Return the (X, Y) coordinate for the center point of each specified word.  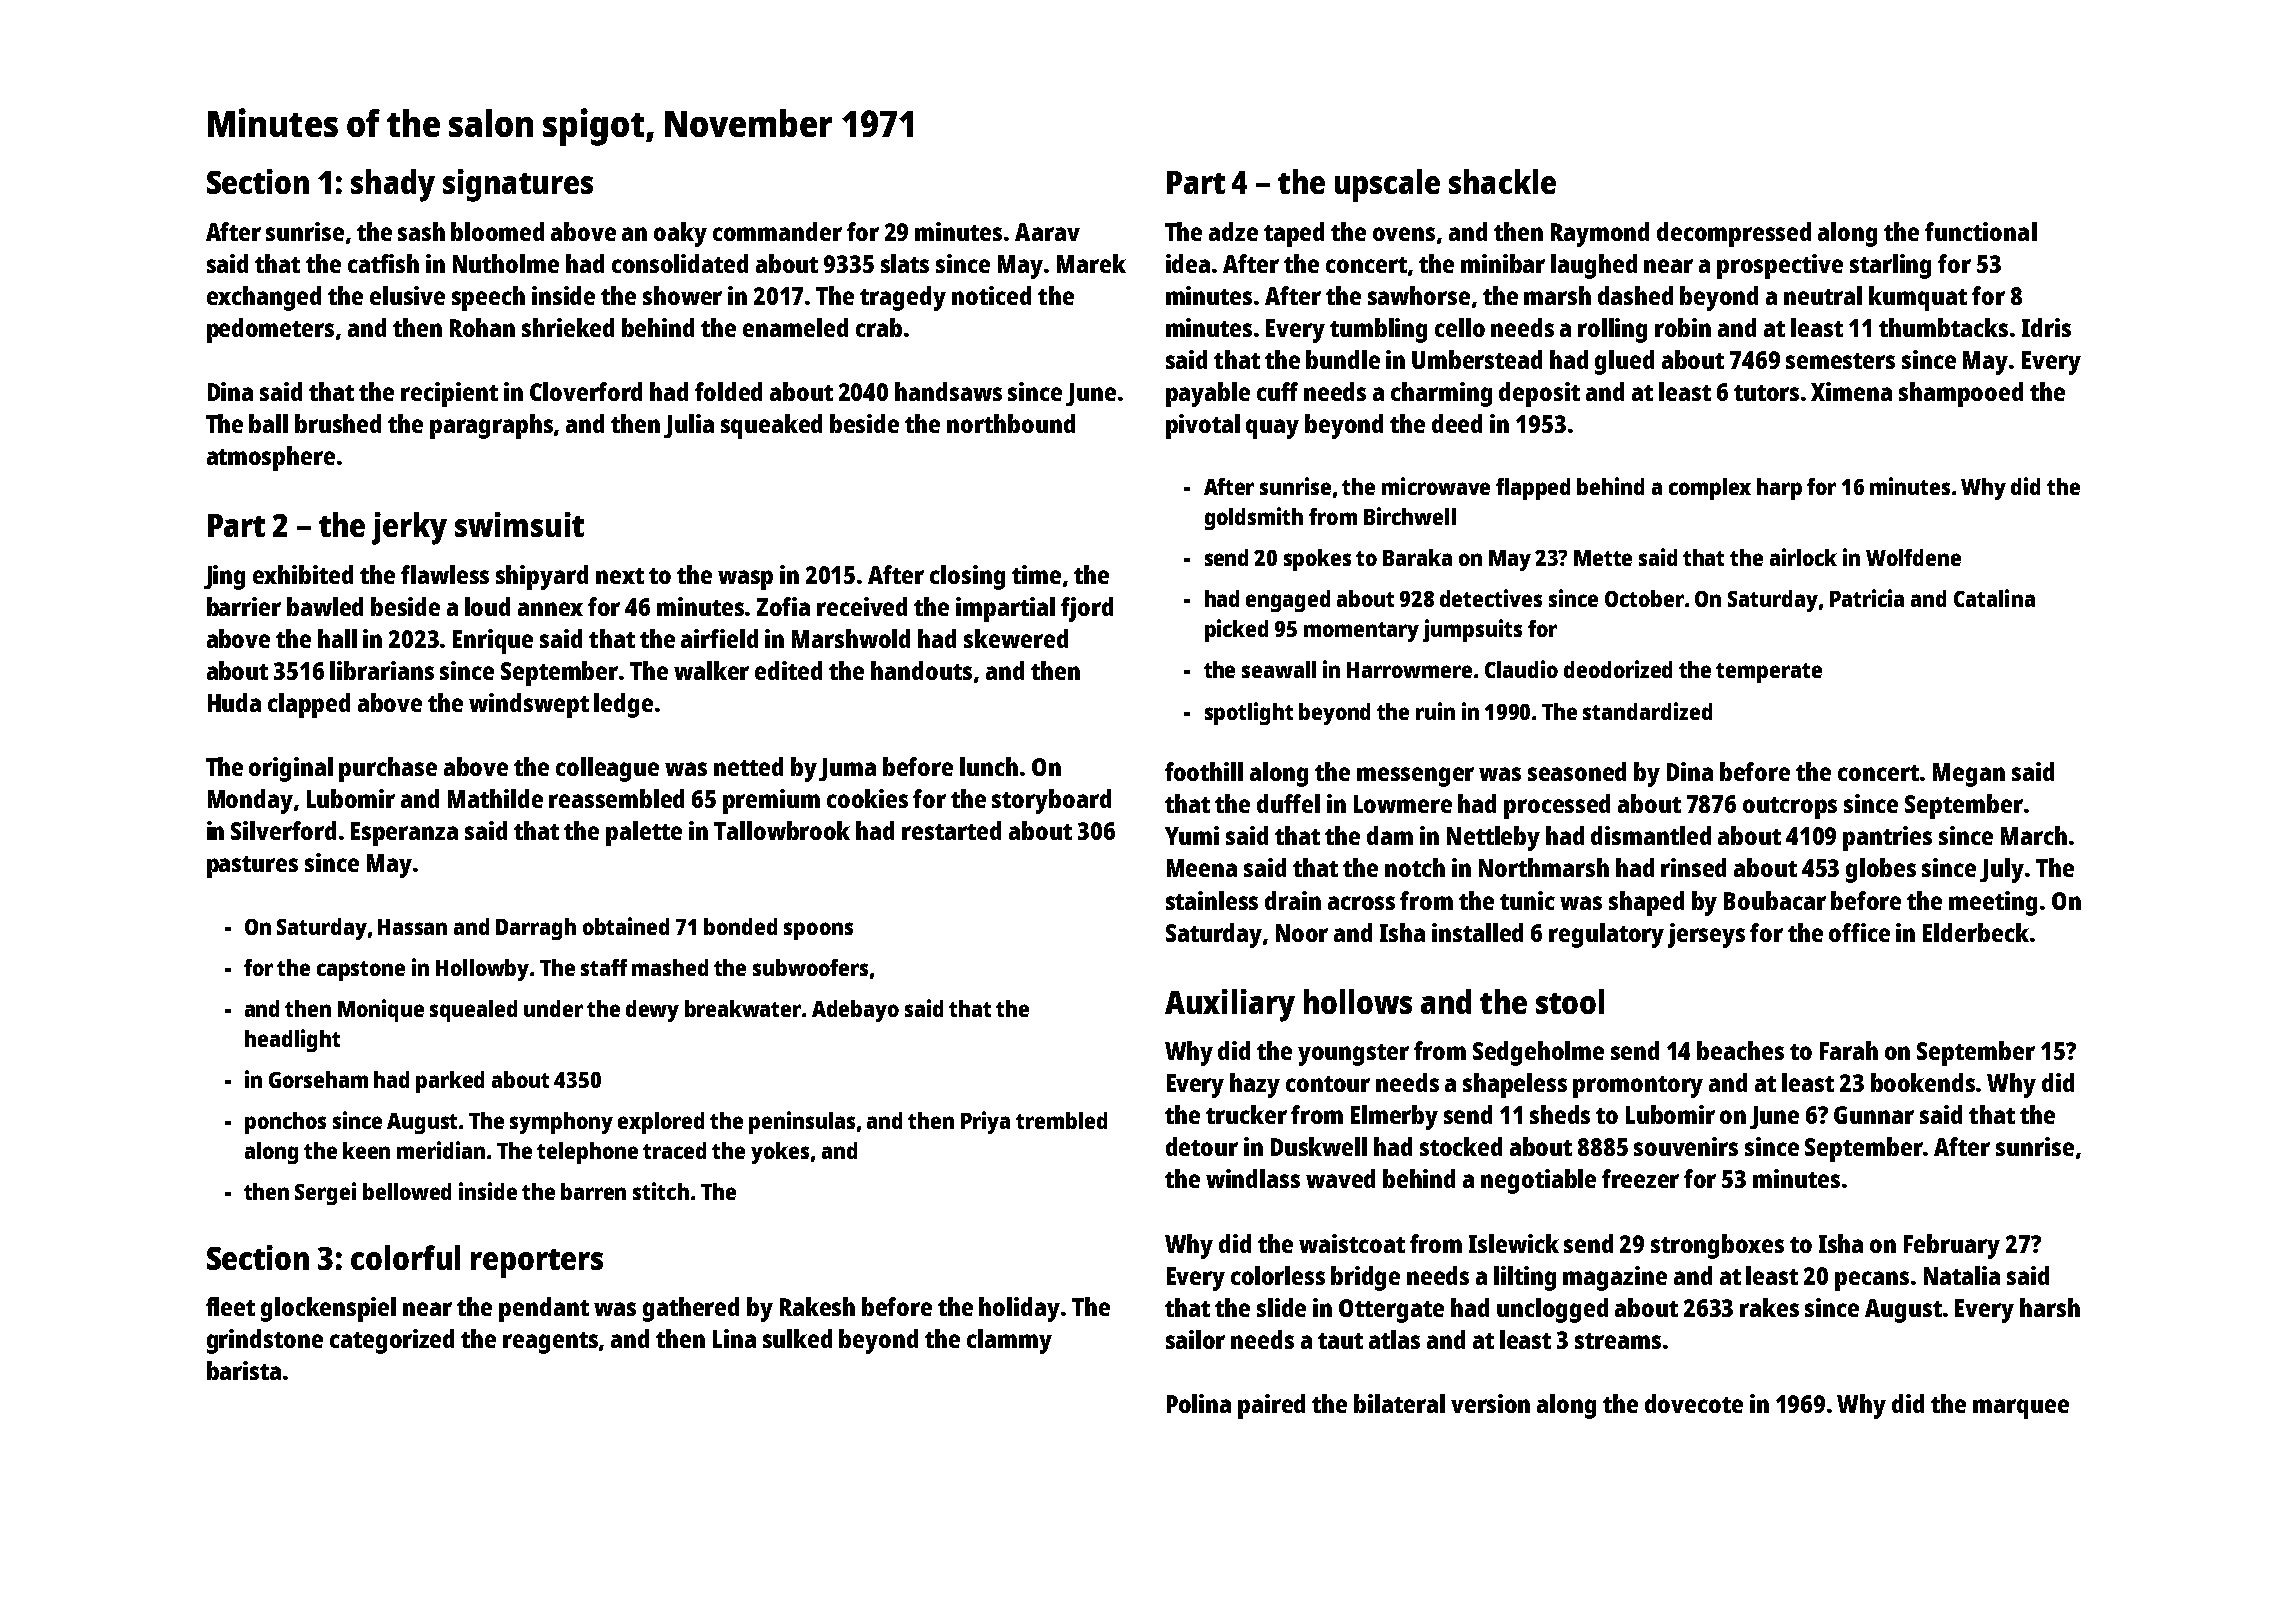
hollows (1358, 1001)
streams (1618, 1341)
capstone (361, 971)
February (1952, 1246)
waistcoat (1352, 1243)
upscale (1387, 185)
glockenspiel (328, 1309)
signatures (518, 185)
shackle (1502, 181)
